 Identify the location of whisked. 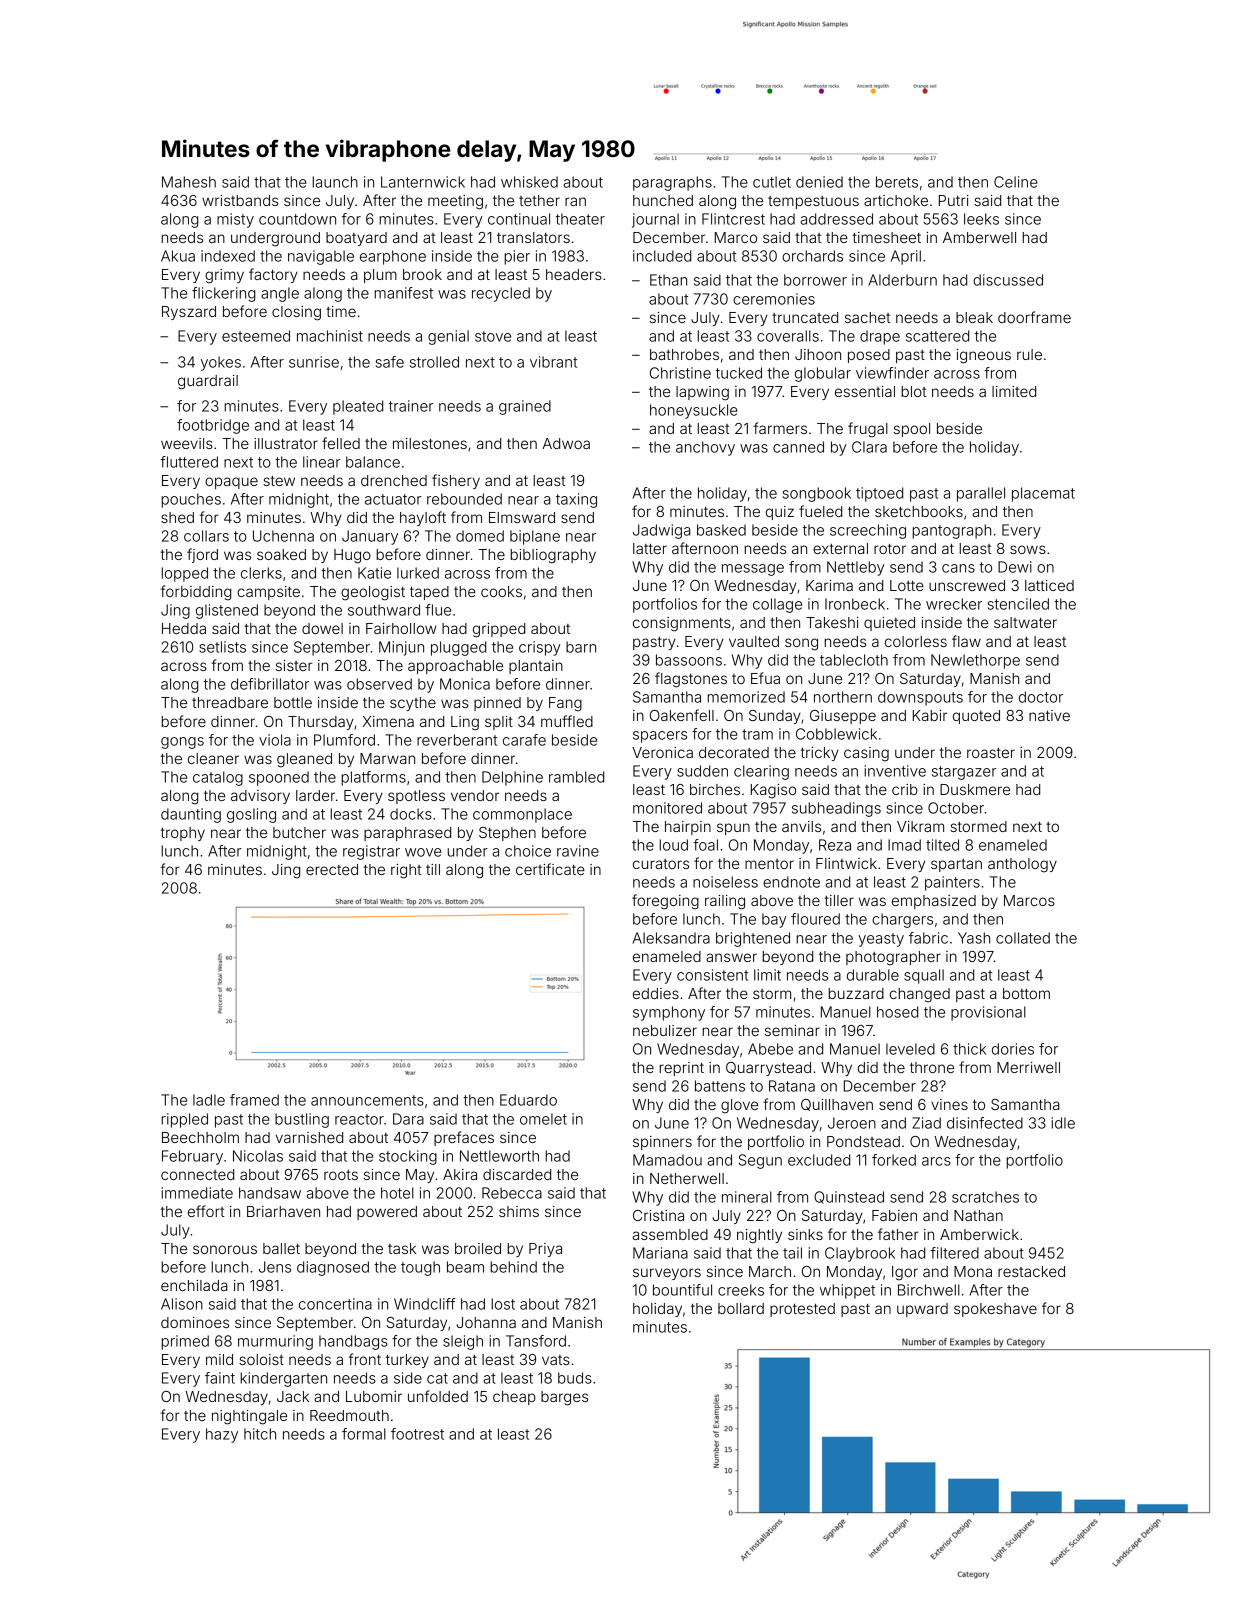
(529, 182).
